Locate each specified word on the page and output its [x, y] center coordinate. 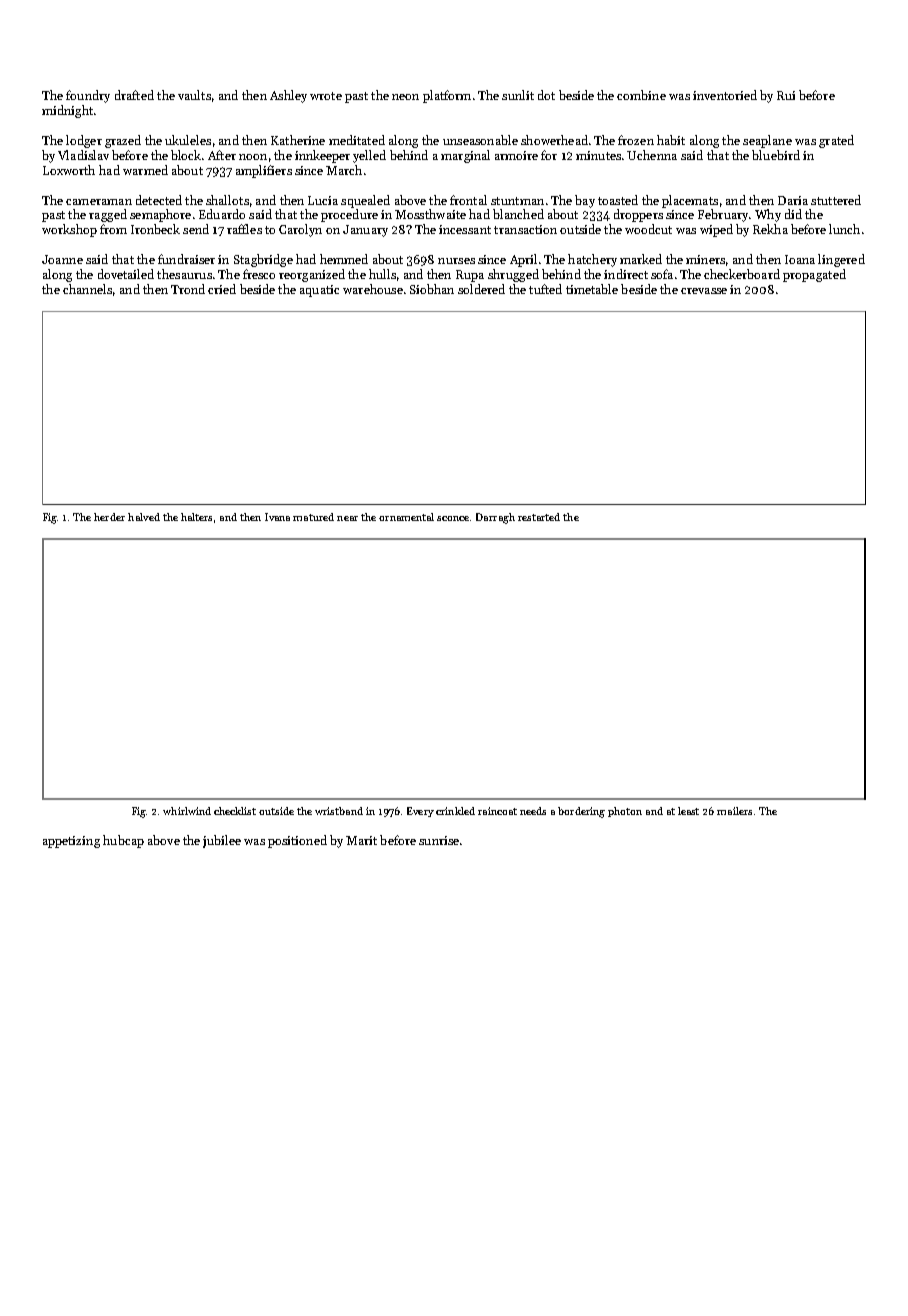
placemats [690, 201]
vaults [194, 95]
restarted [539, 517]
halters [196, 517]
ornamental [406, 517]
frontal [468, 200]
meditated [357, 140]
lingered [841, 260]
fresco [259, 274]
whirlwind [187, 811]
